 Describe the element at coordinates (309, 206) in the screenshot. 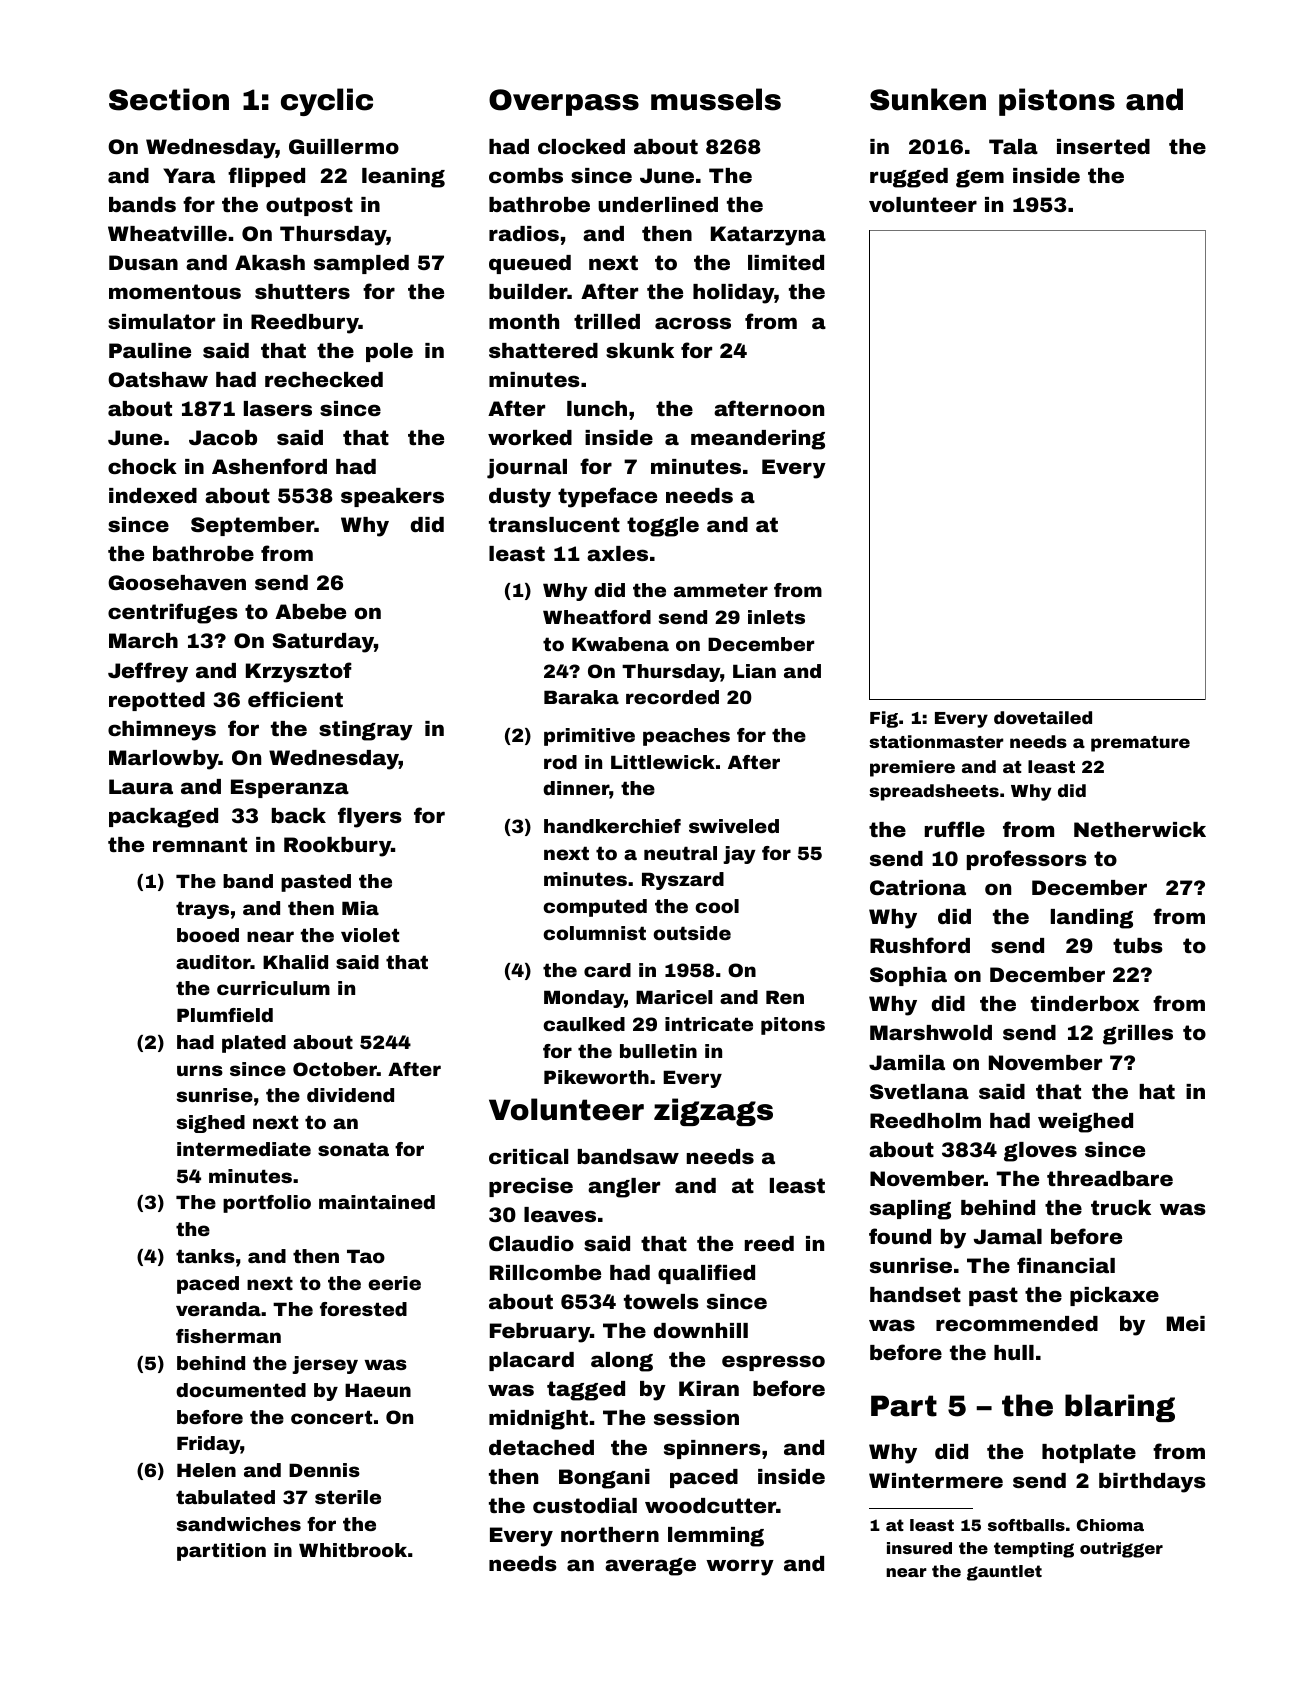

I see `outpost` at that location.
